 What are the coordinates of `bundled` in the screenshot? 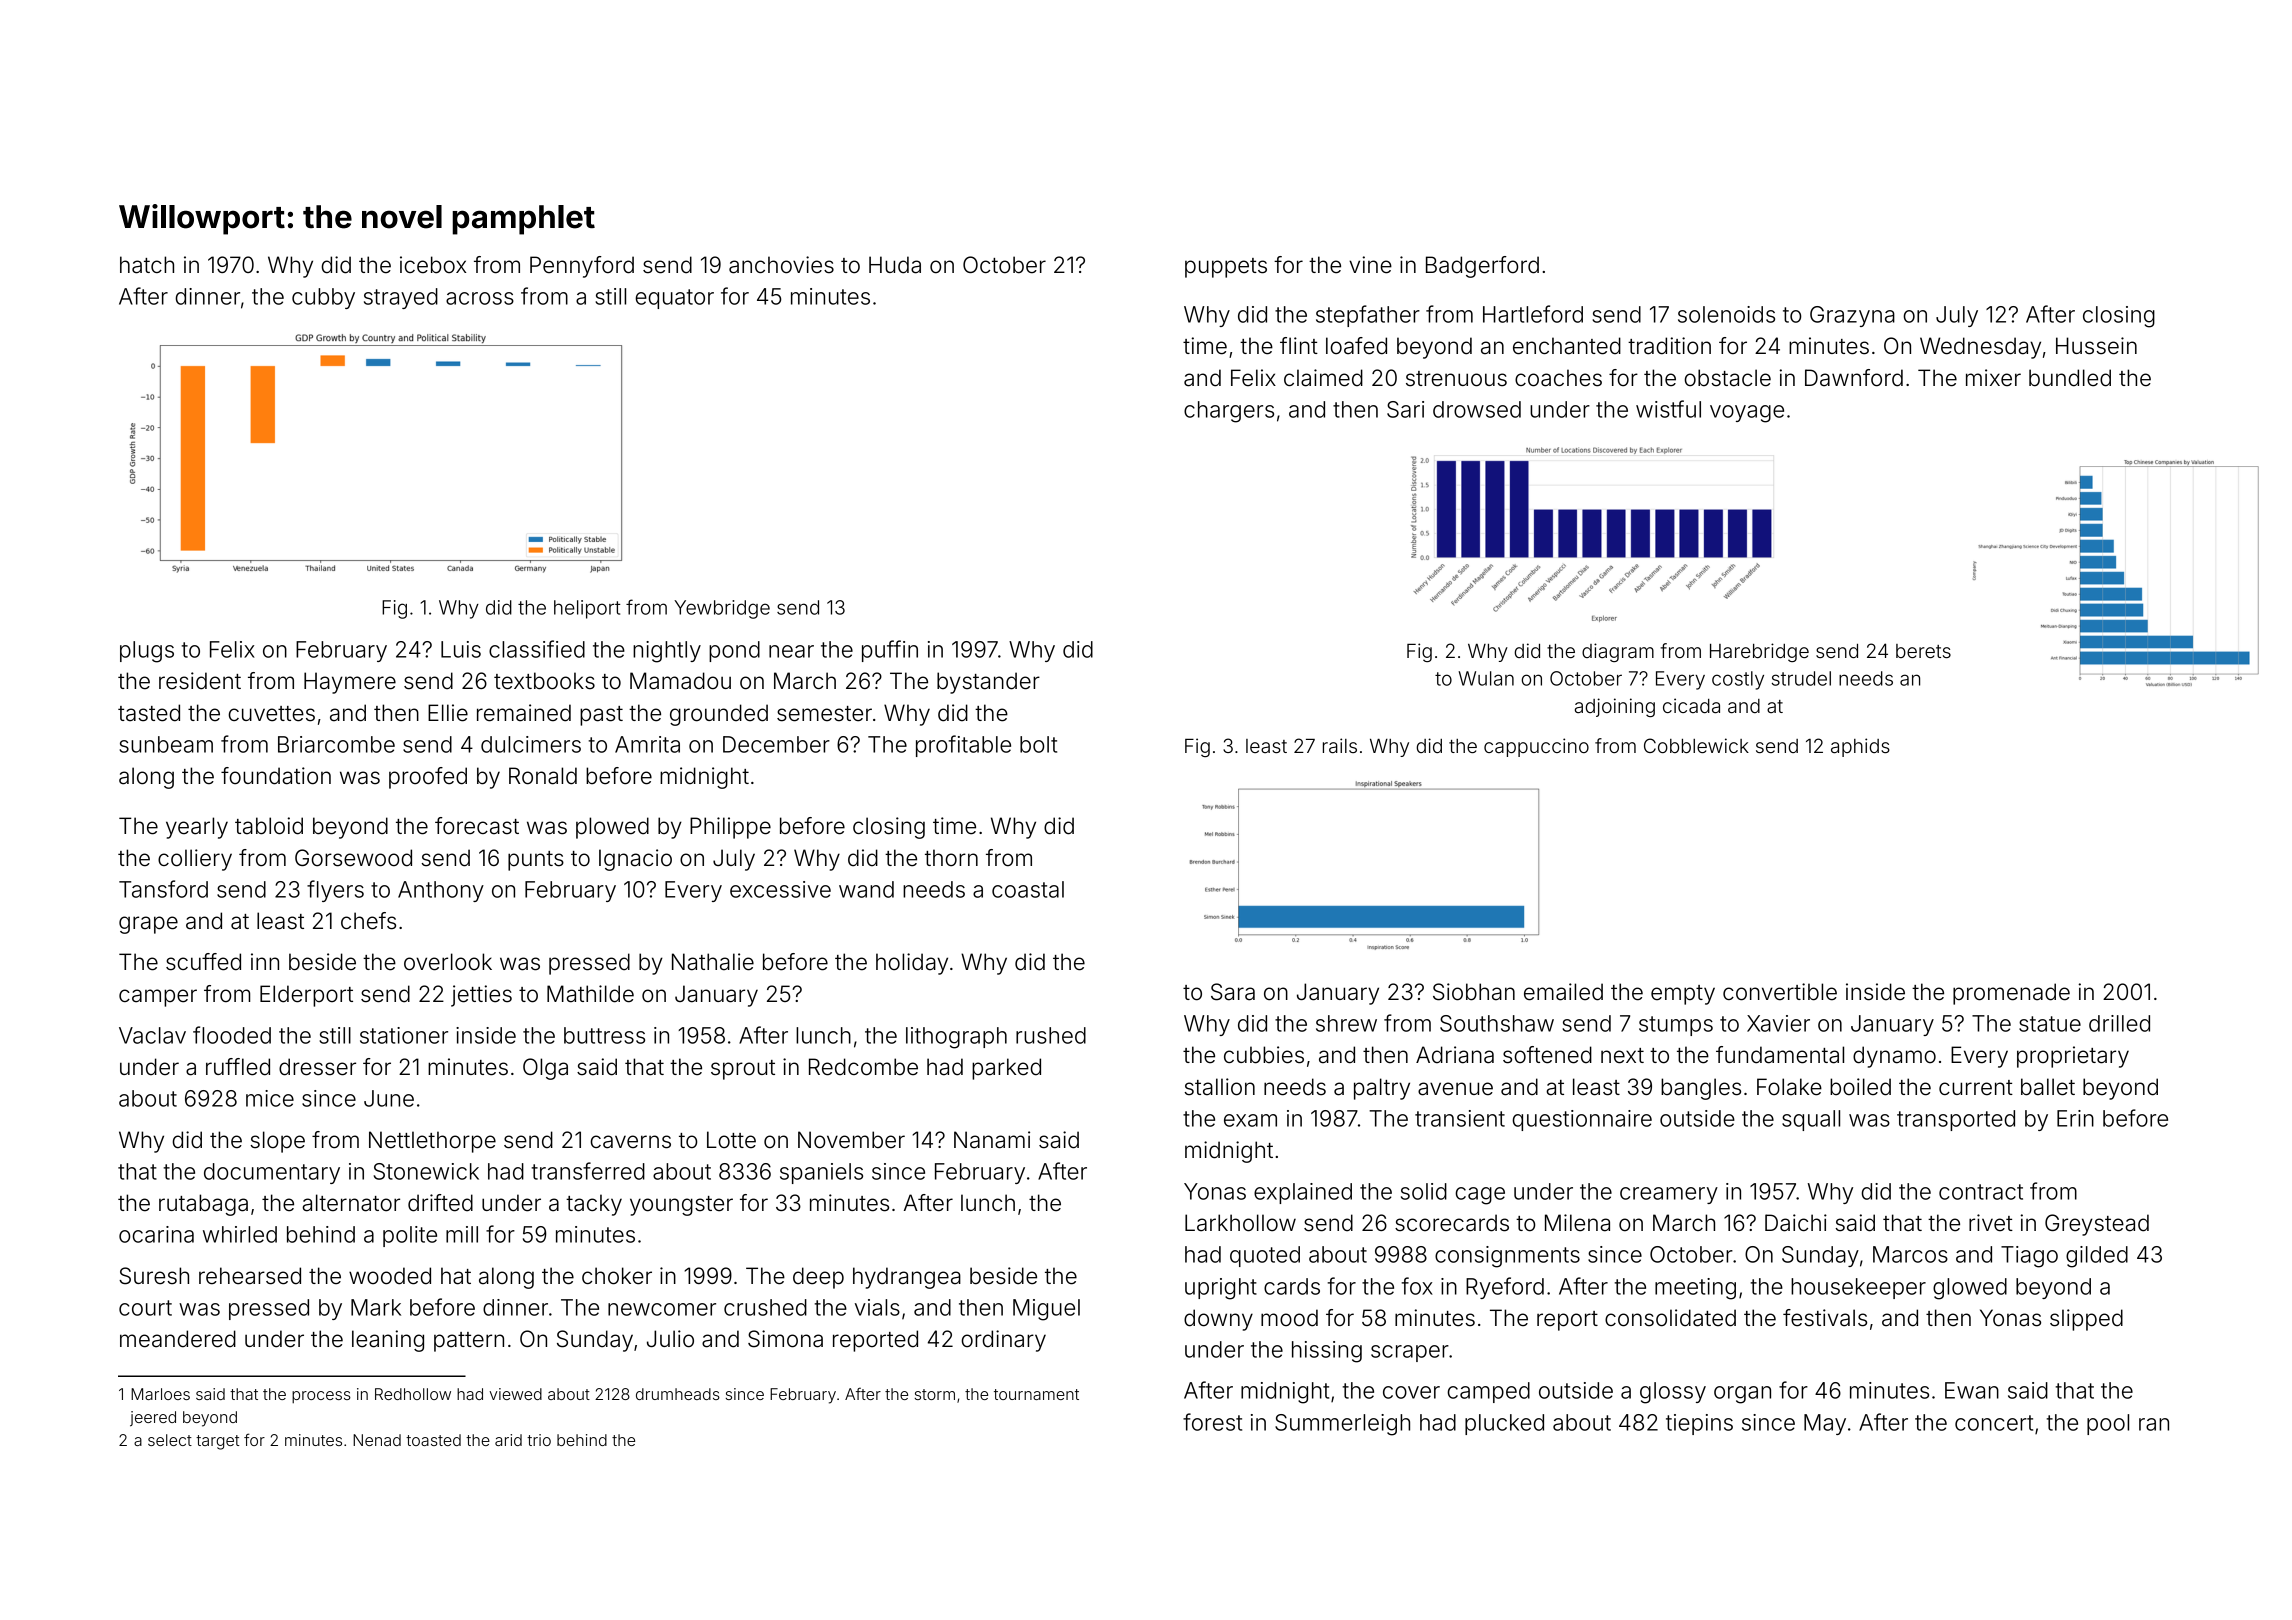 It's located at (2070, 378).
